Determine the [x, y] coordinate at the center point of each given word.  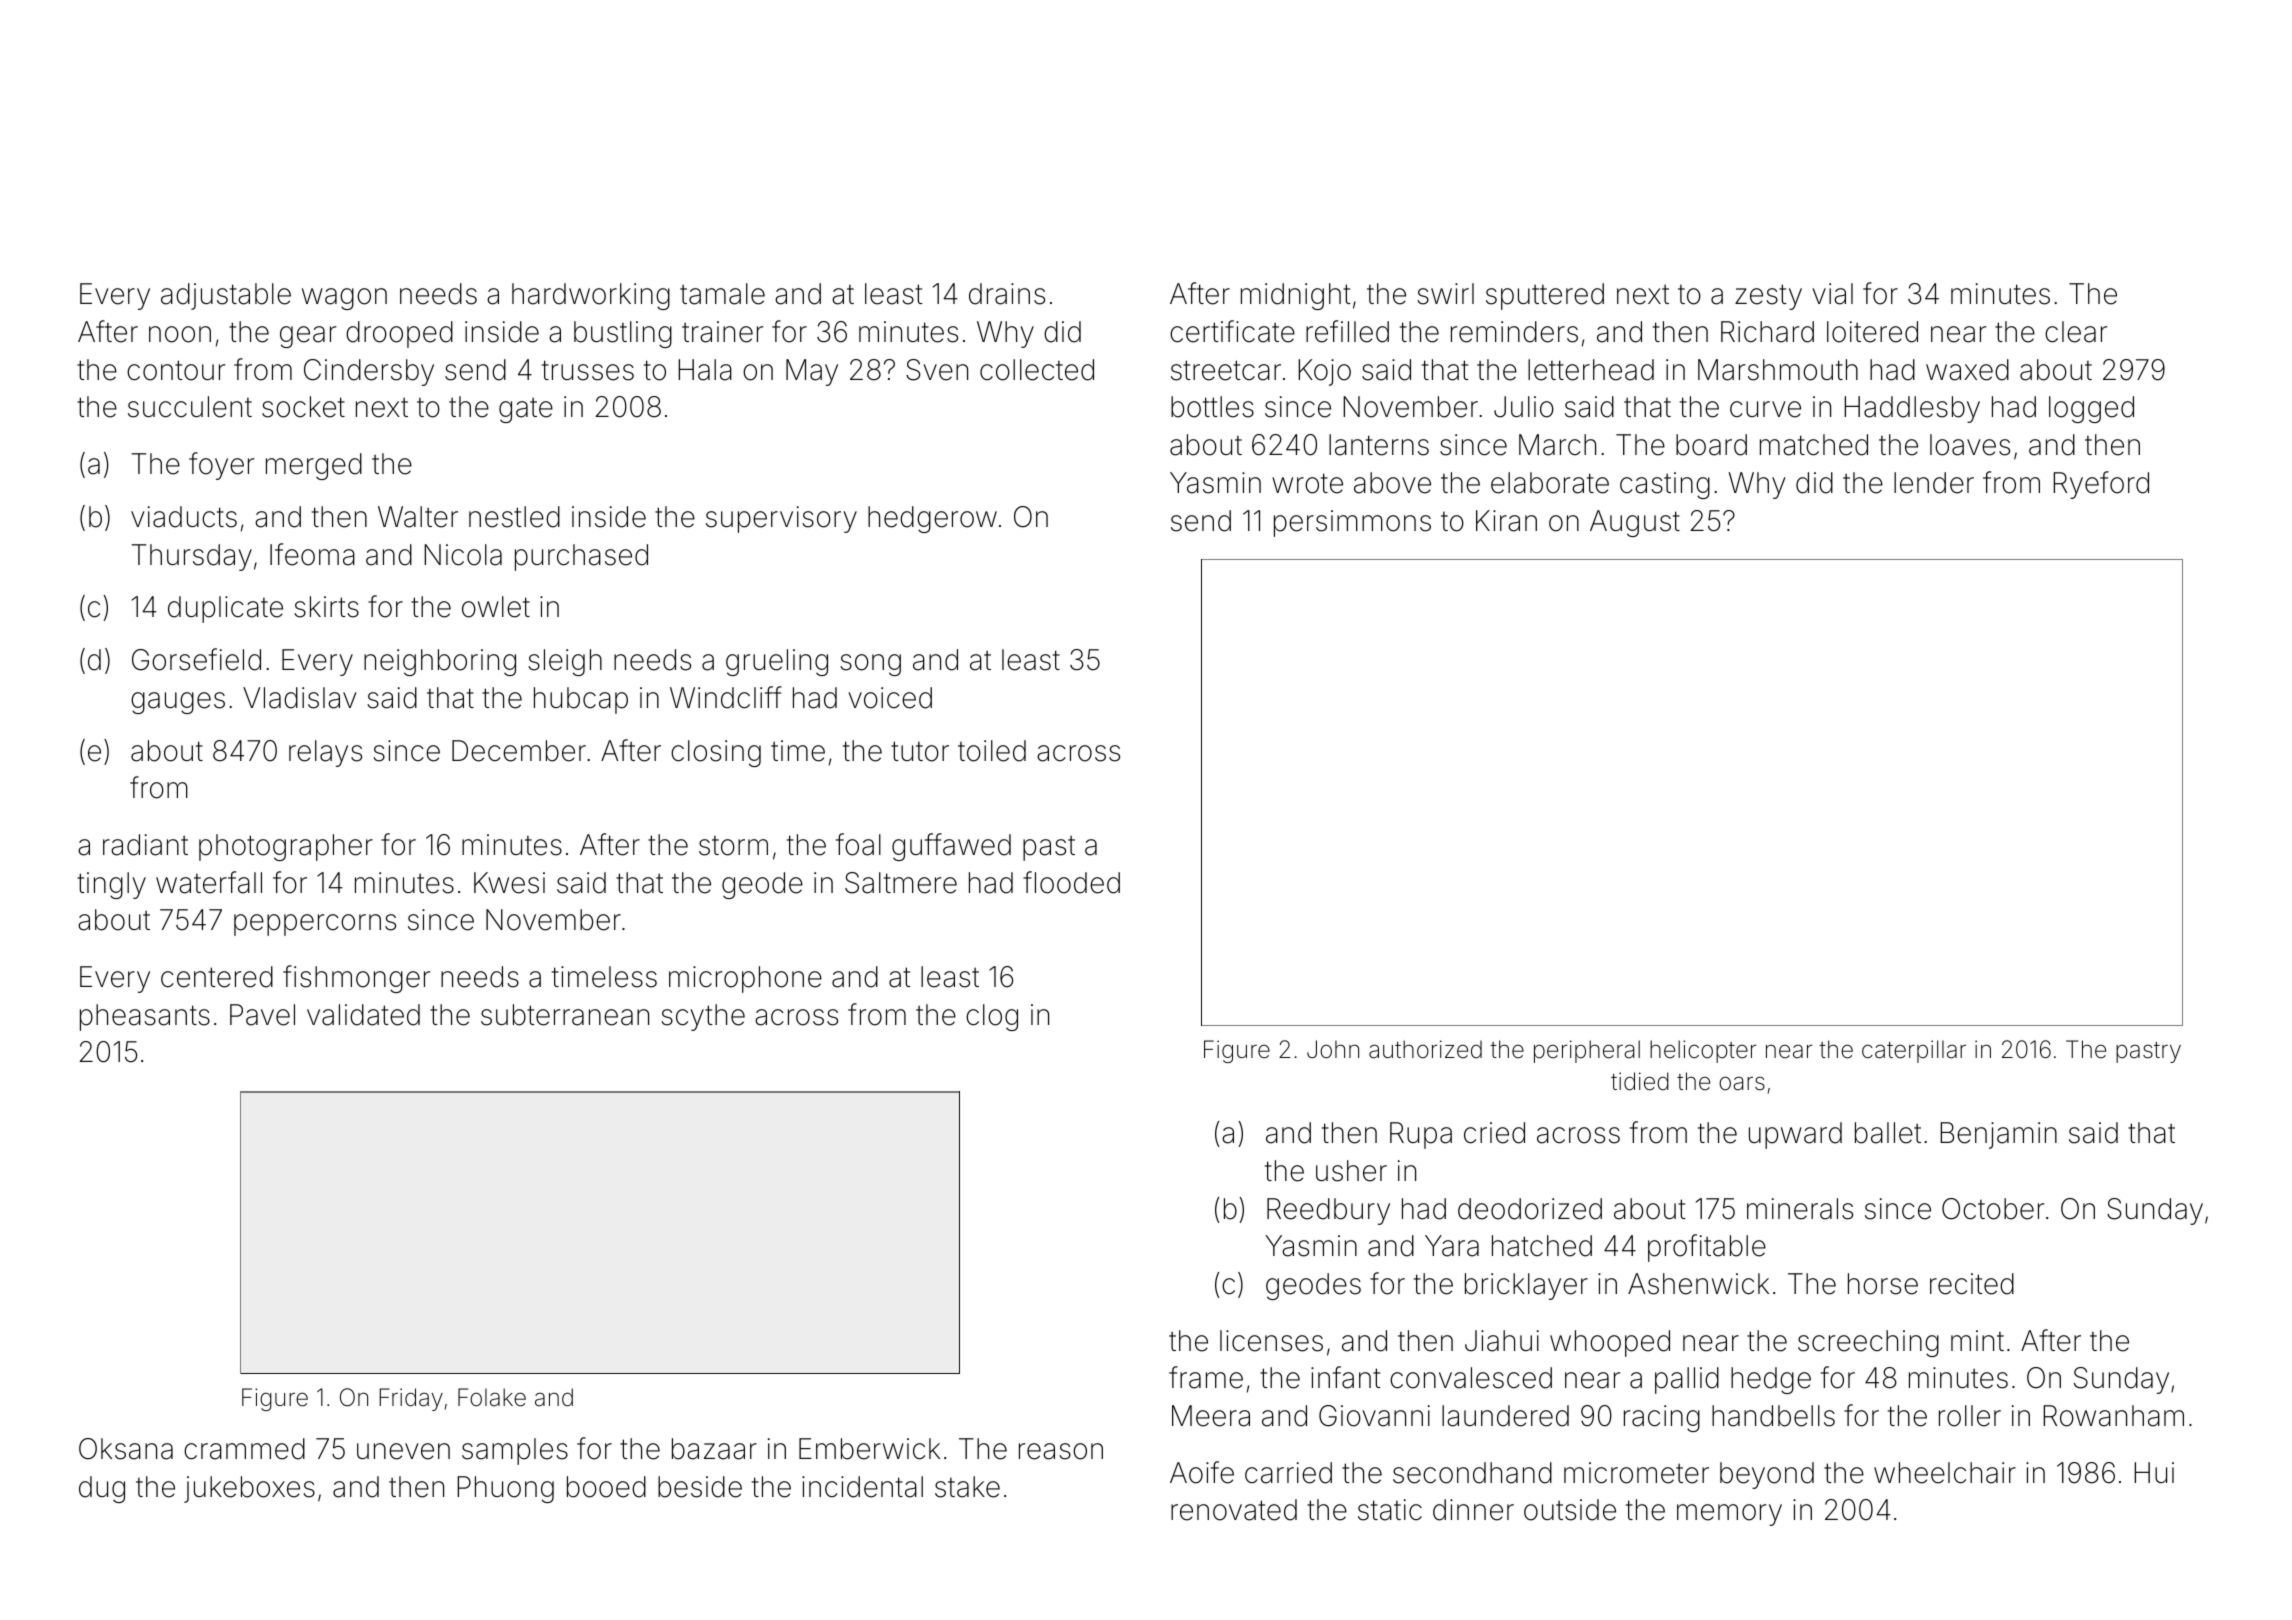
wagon [344, 299]
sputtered [1545, 296]
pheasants [145, 1017]
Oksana [126, 1449]
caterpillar [1914, 1051]
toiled [992, 751]
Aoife [1202, 1472]
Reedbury [1328, 1211]
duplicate [225, 609]
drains [1007, 294]
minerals [1800, 1209]
